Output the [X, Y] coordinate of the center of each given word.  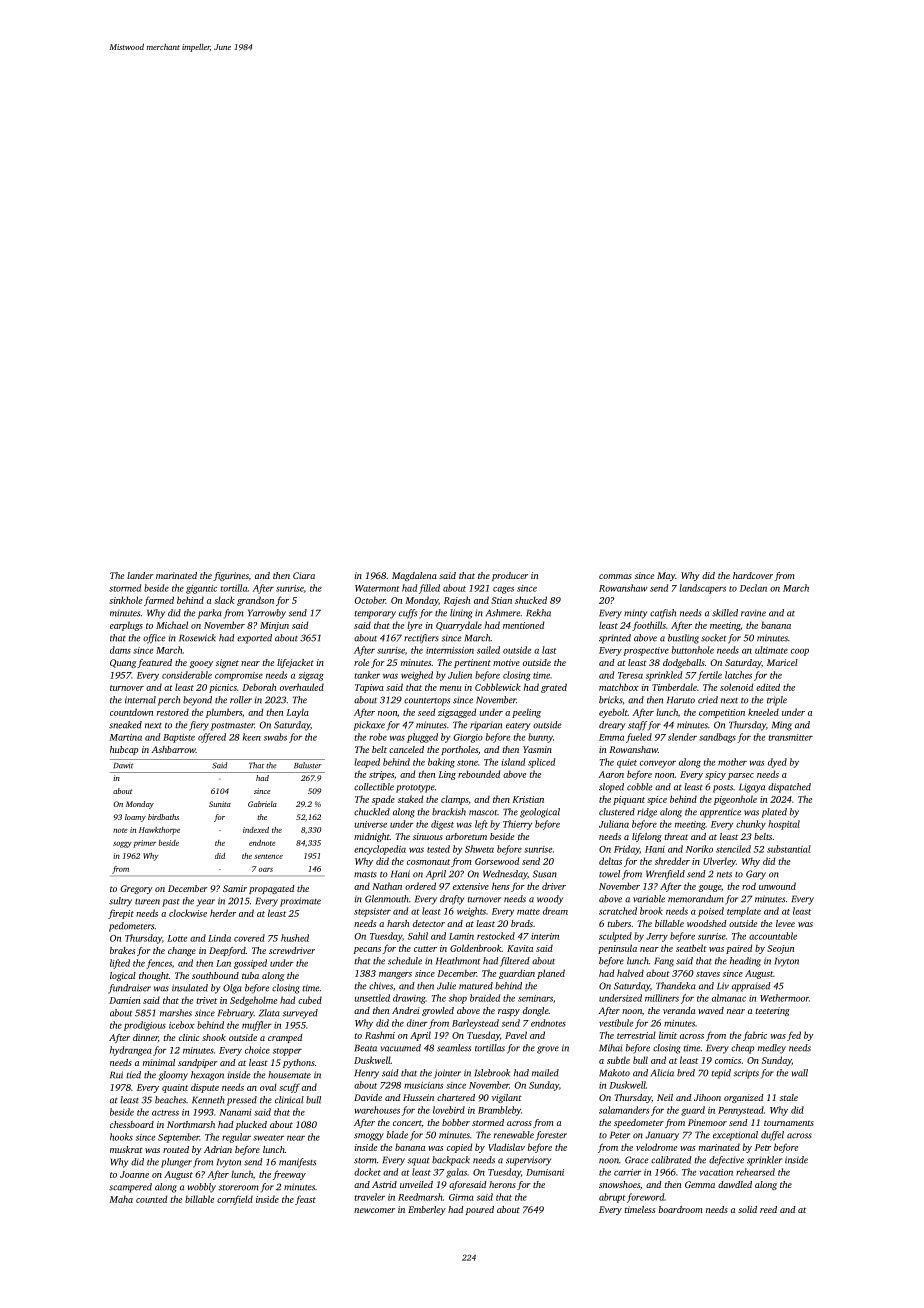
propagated [272, 889]
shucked [531, 600]
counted [151, 1199]
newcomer [374, 1210]
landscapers [702, 589]
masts [365, 875]
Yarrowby [267, 614]
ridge [647, 813]
